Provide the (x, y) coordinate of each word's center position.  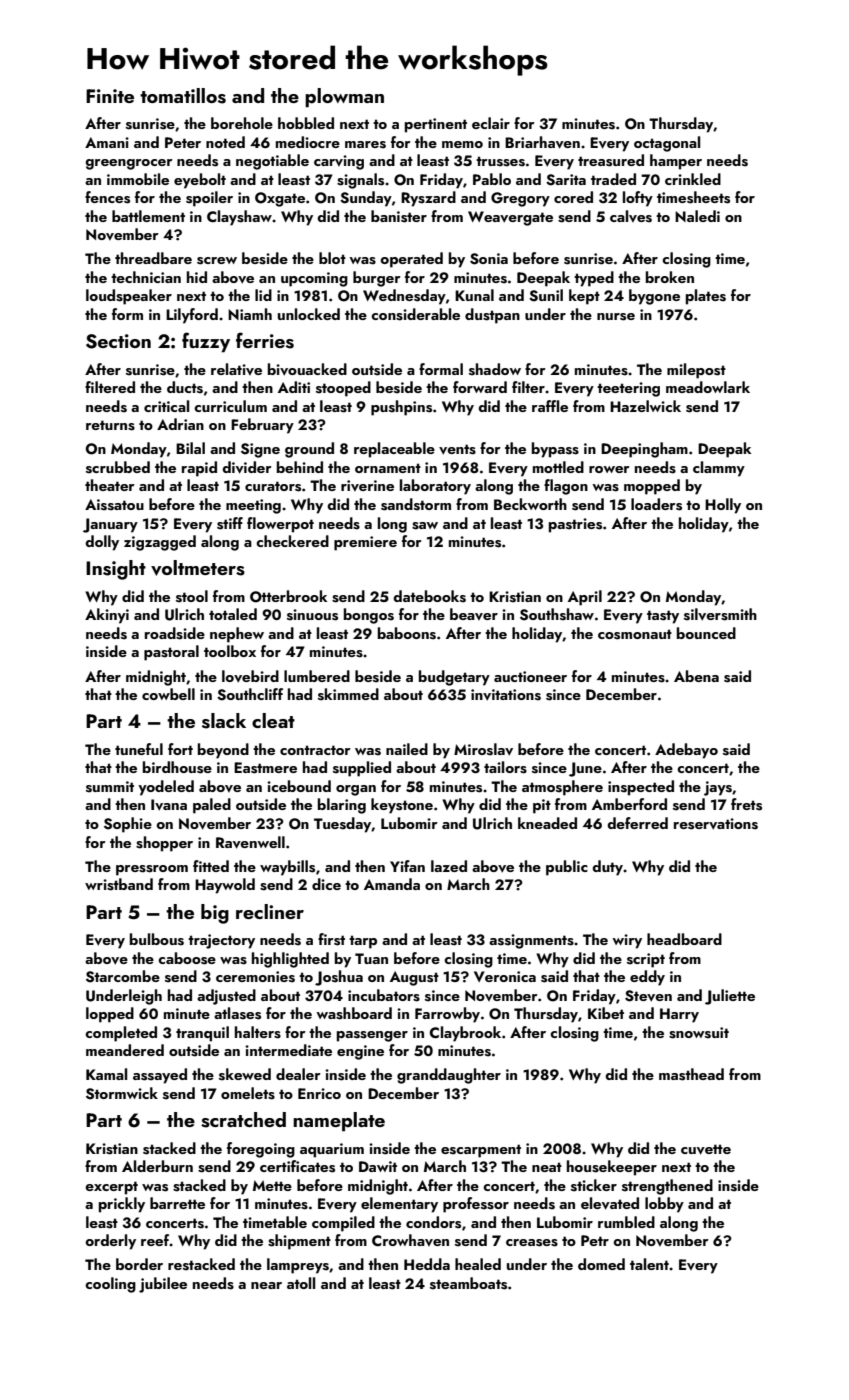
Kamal (106, 1074)
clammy (719, 469)
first (331, 939)
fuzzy (206, 342)
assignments (531, 941)
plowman (344, 98)
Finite (110, 96)
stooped (343, 389)
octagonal (667, 144)
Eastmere (265, 768)
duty (607, 868)
